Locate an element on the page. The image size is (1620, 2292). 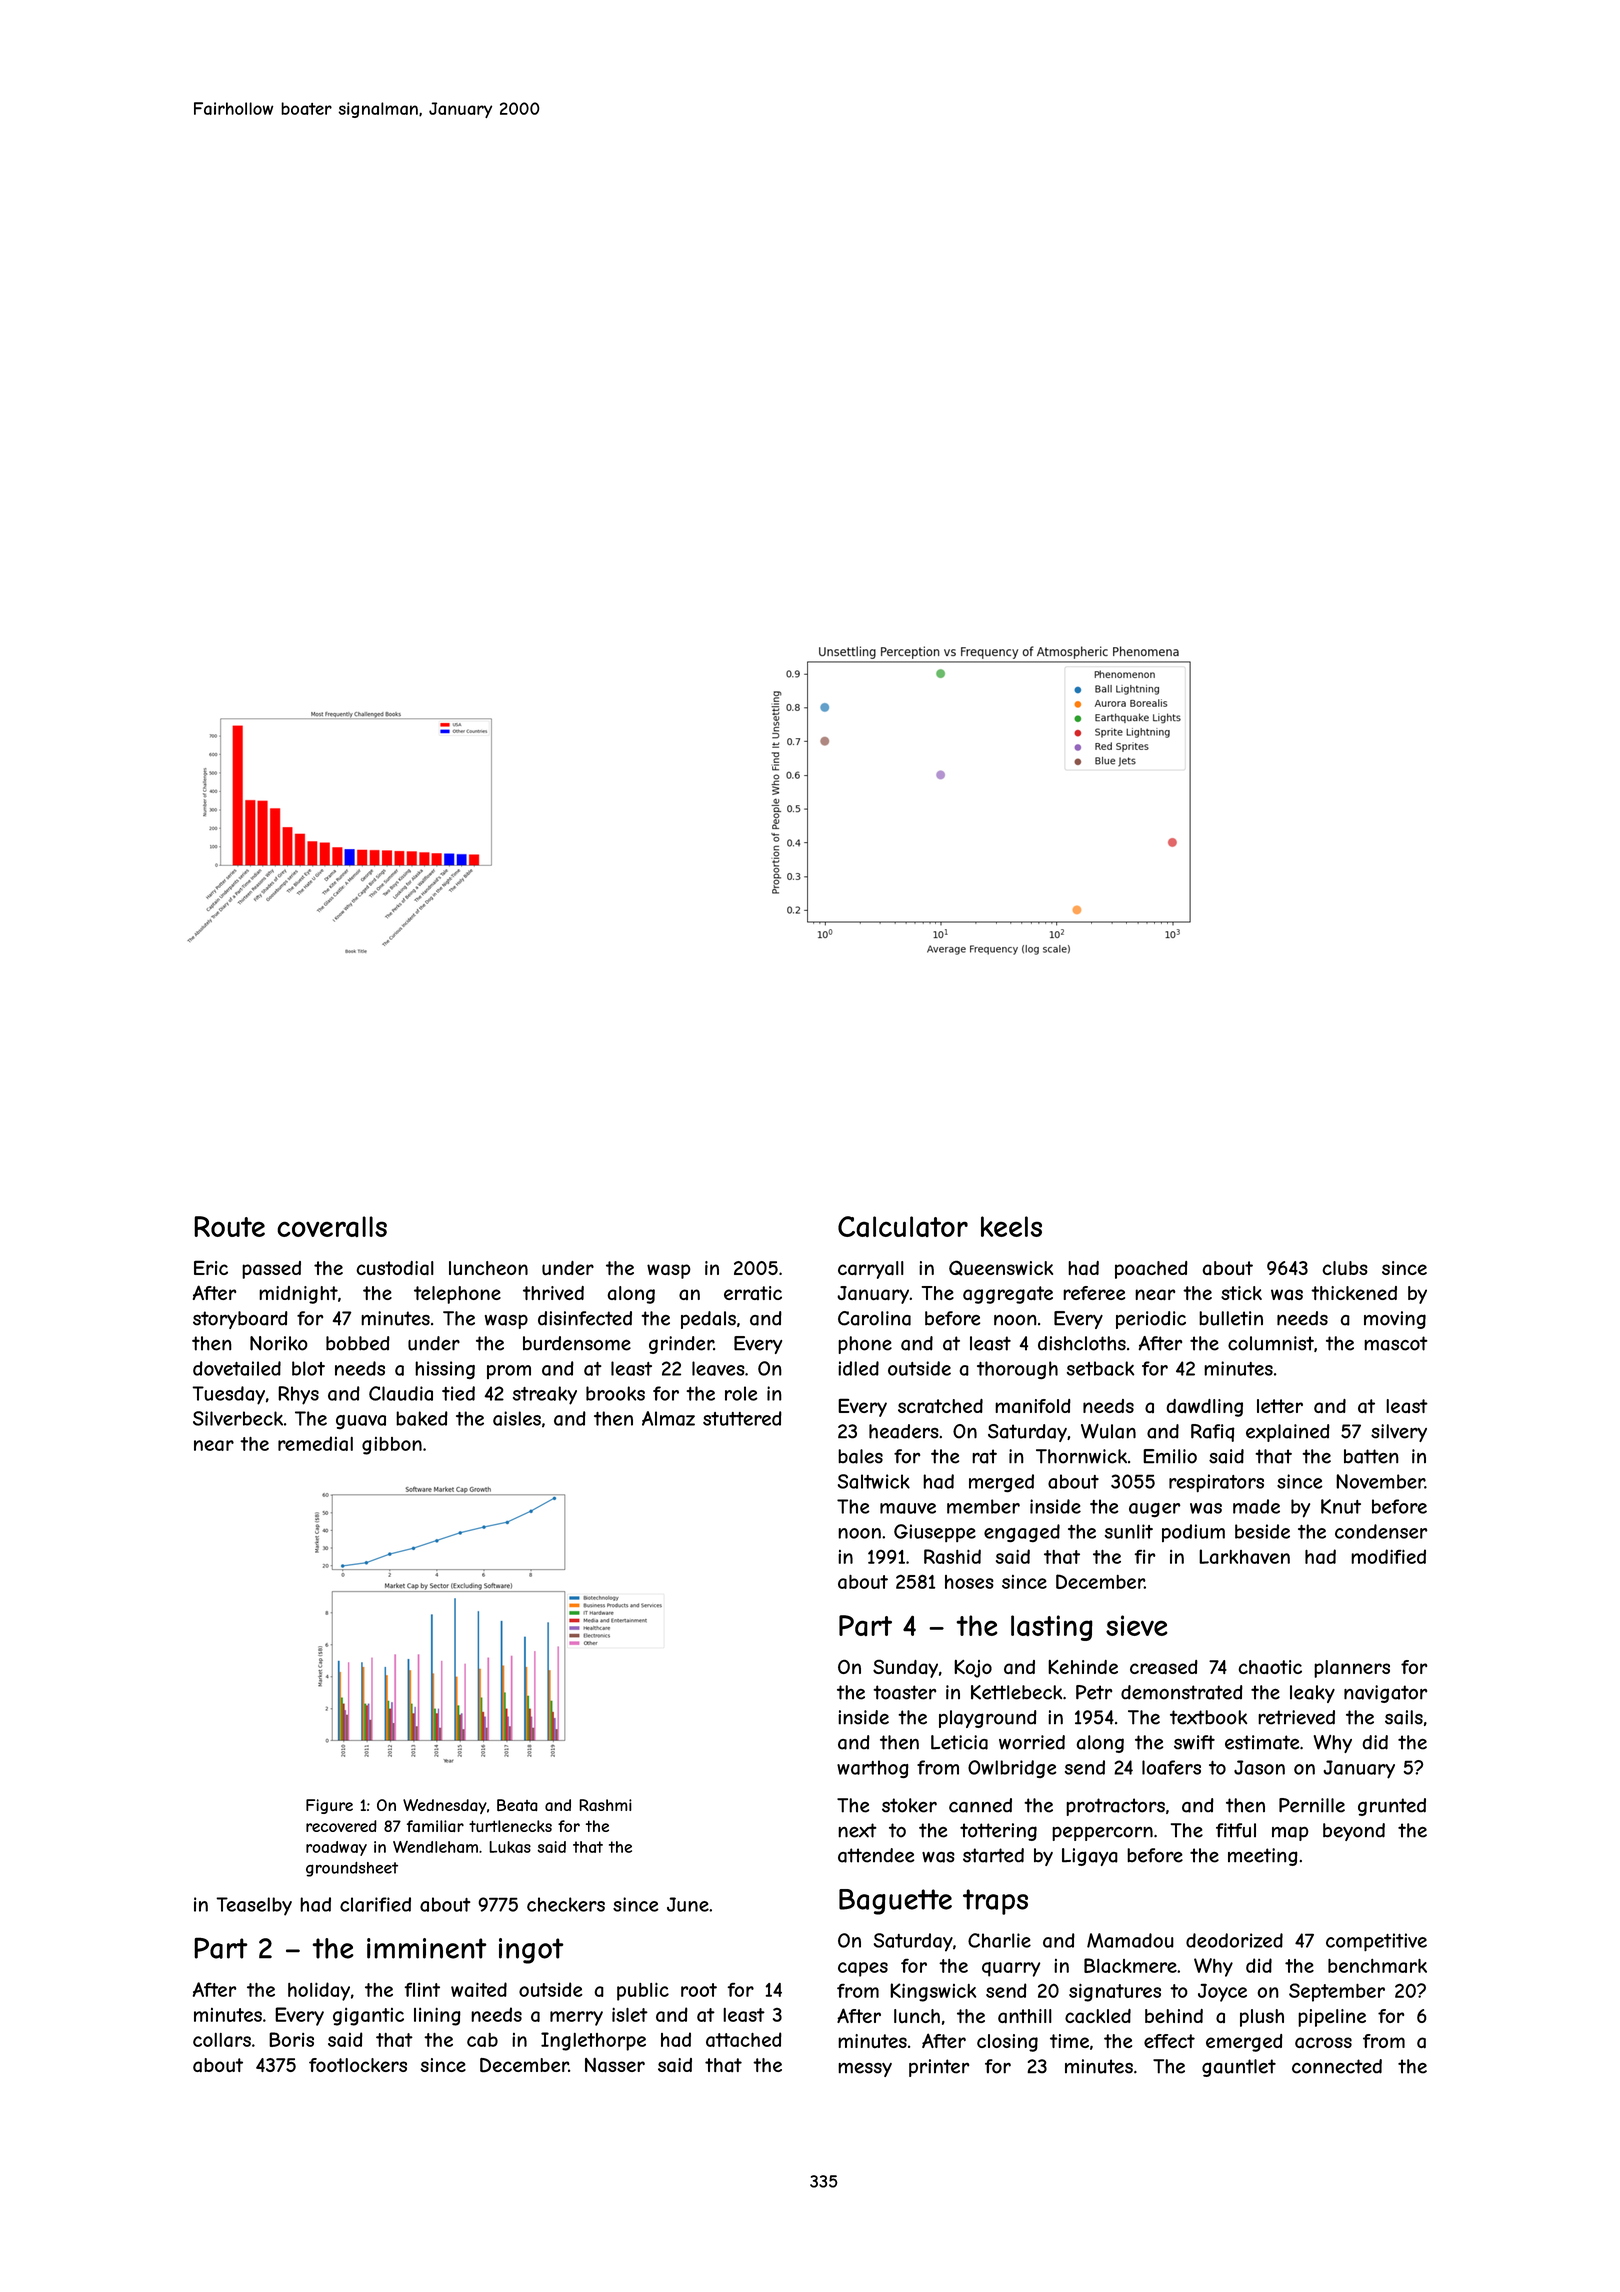
Almaz is located at coordinates (668, 1418).
